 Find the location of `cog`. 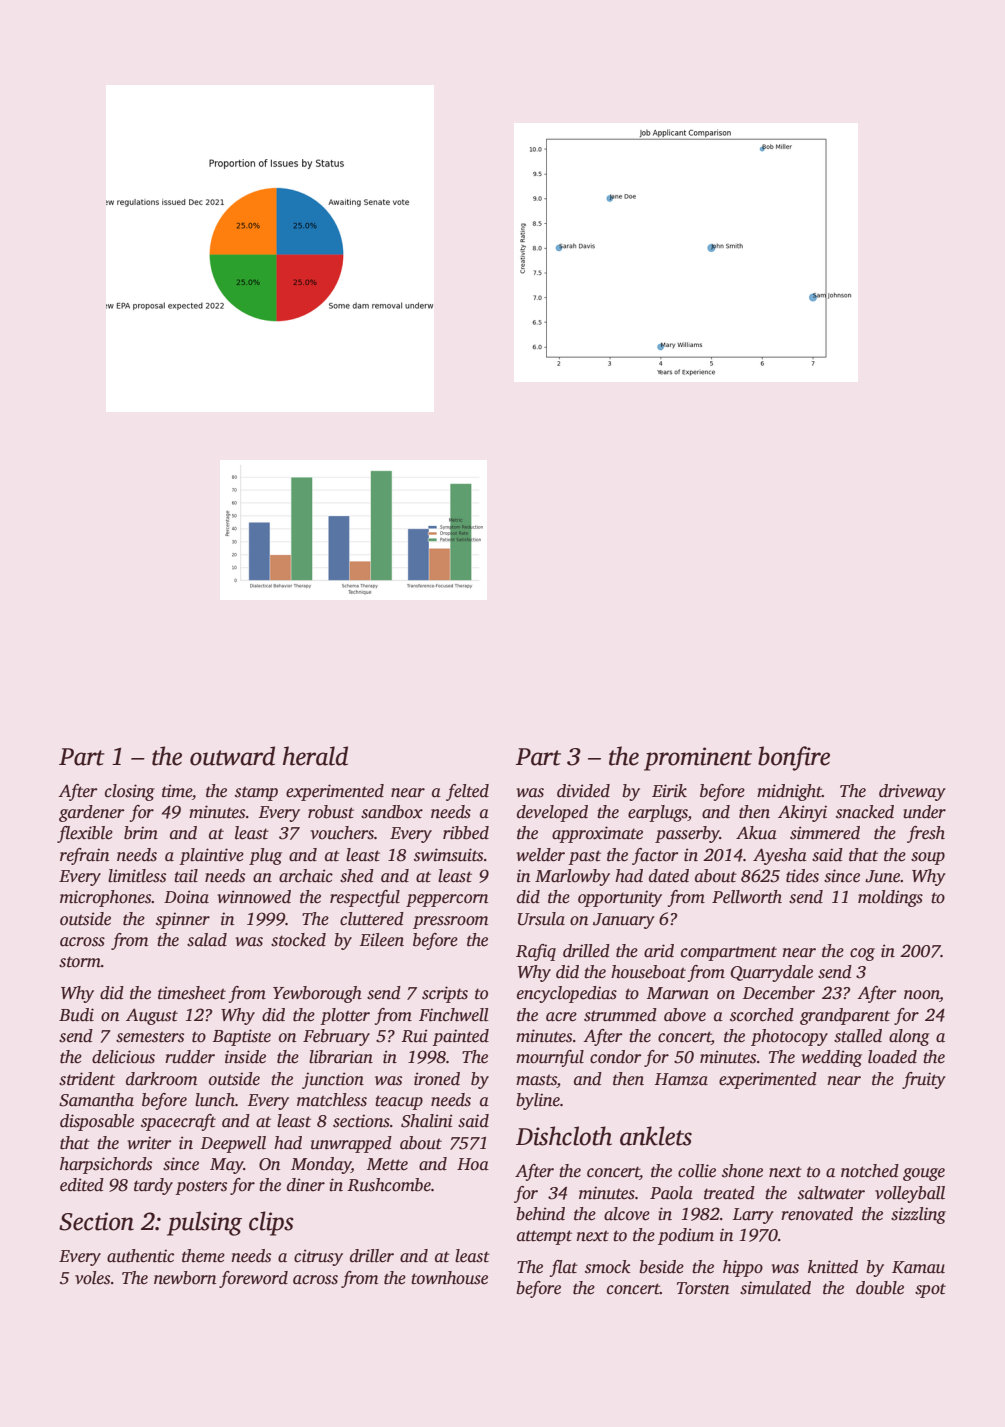

cog is located at coordinates (862, 954).
